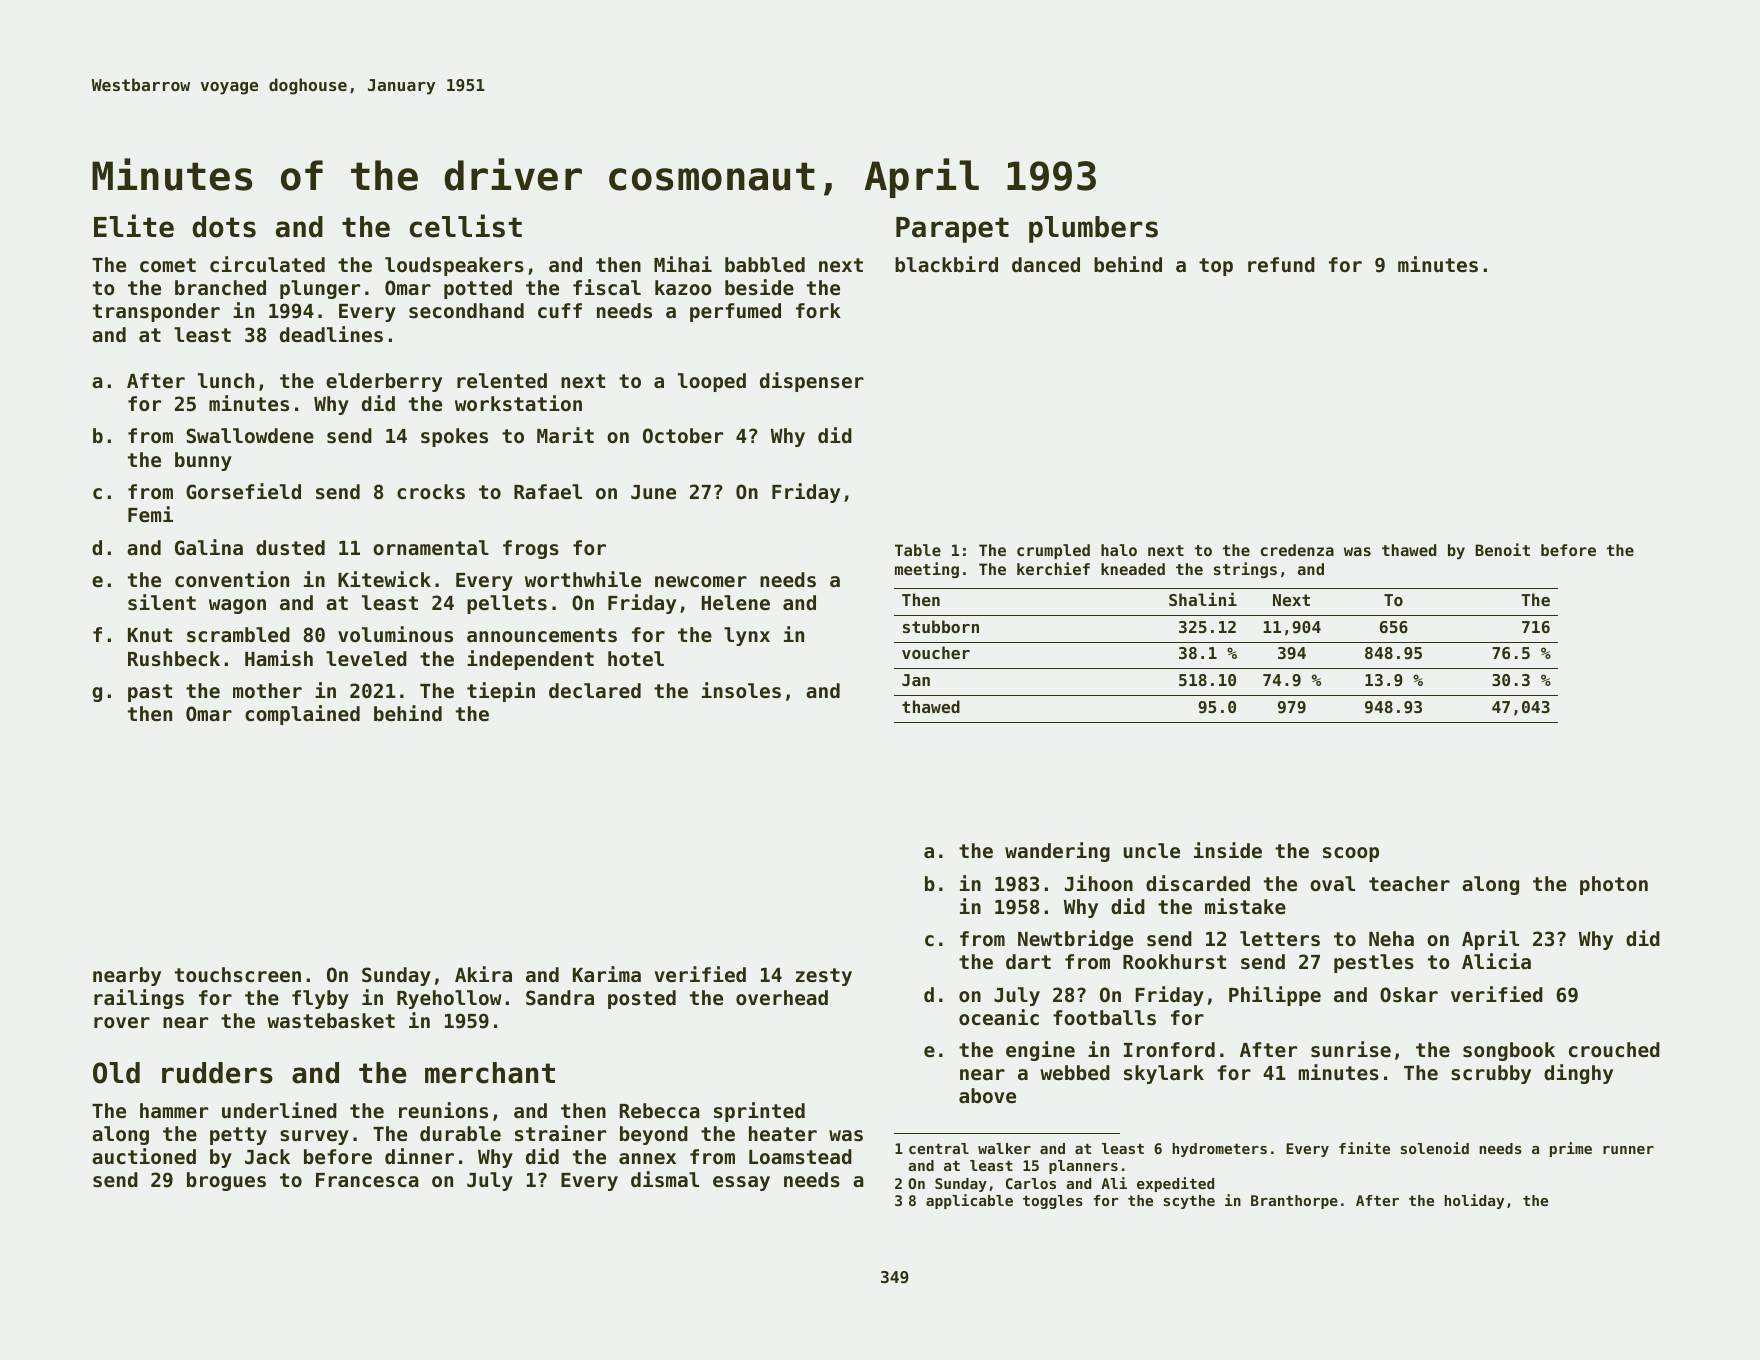  I want to click on Francesca, so click(367, 1180).
